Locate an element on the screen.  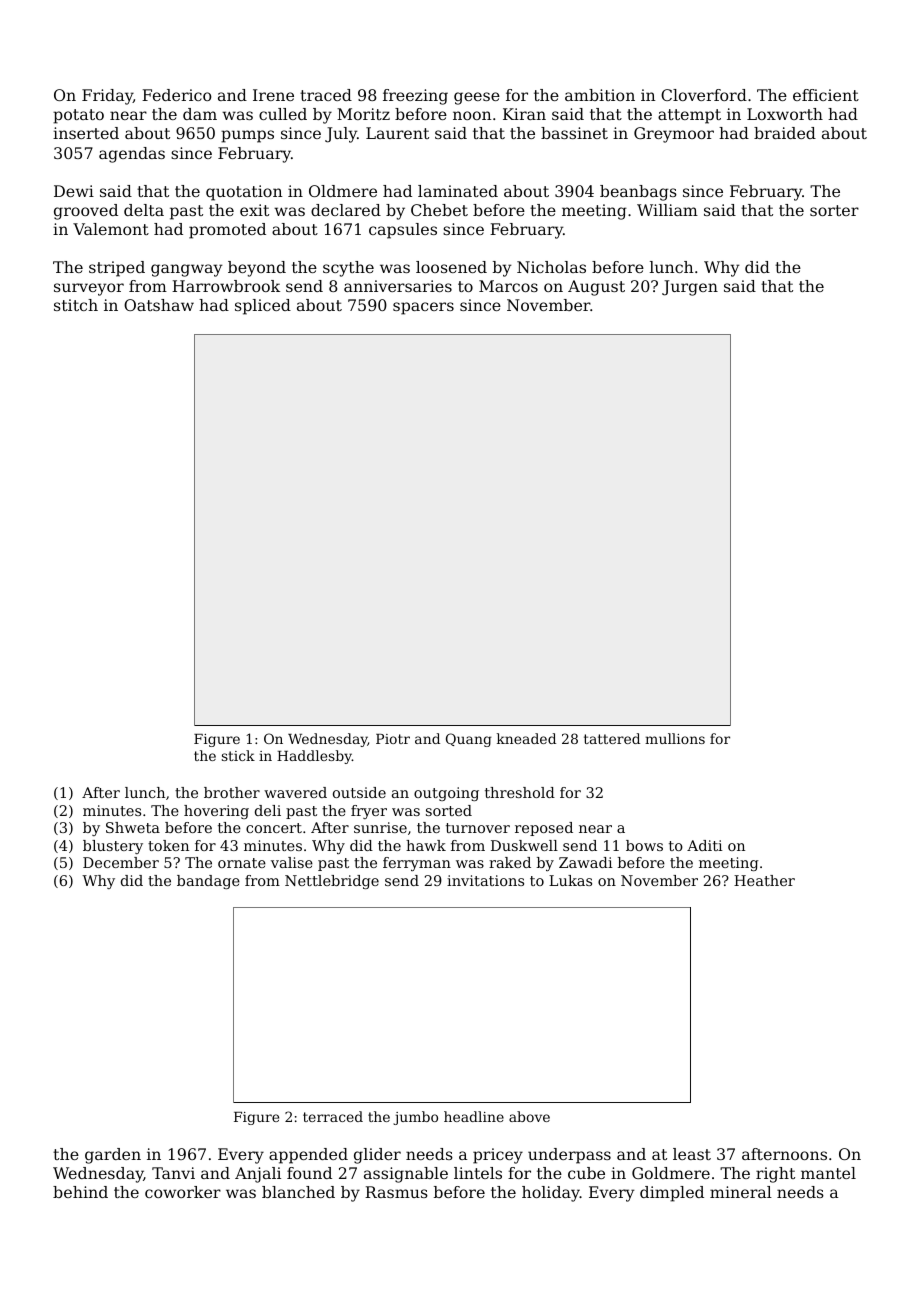
behind is located at coordinates (80, 1192).
